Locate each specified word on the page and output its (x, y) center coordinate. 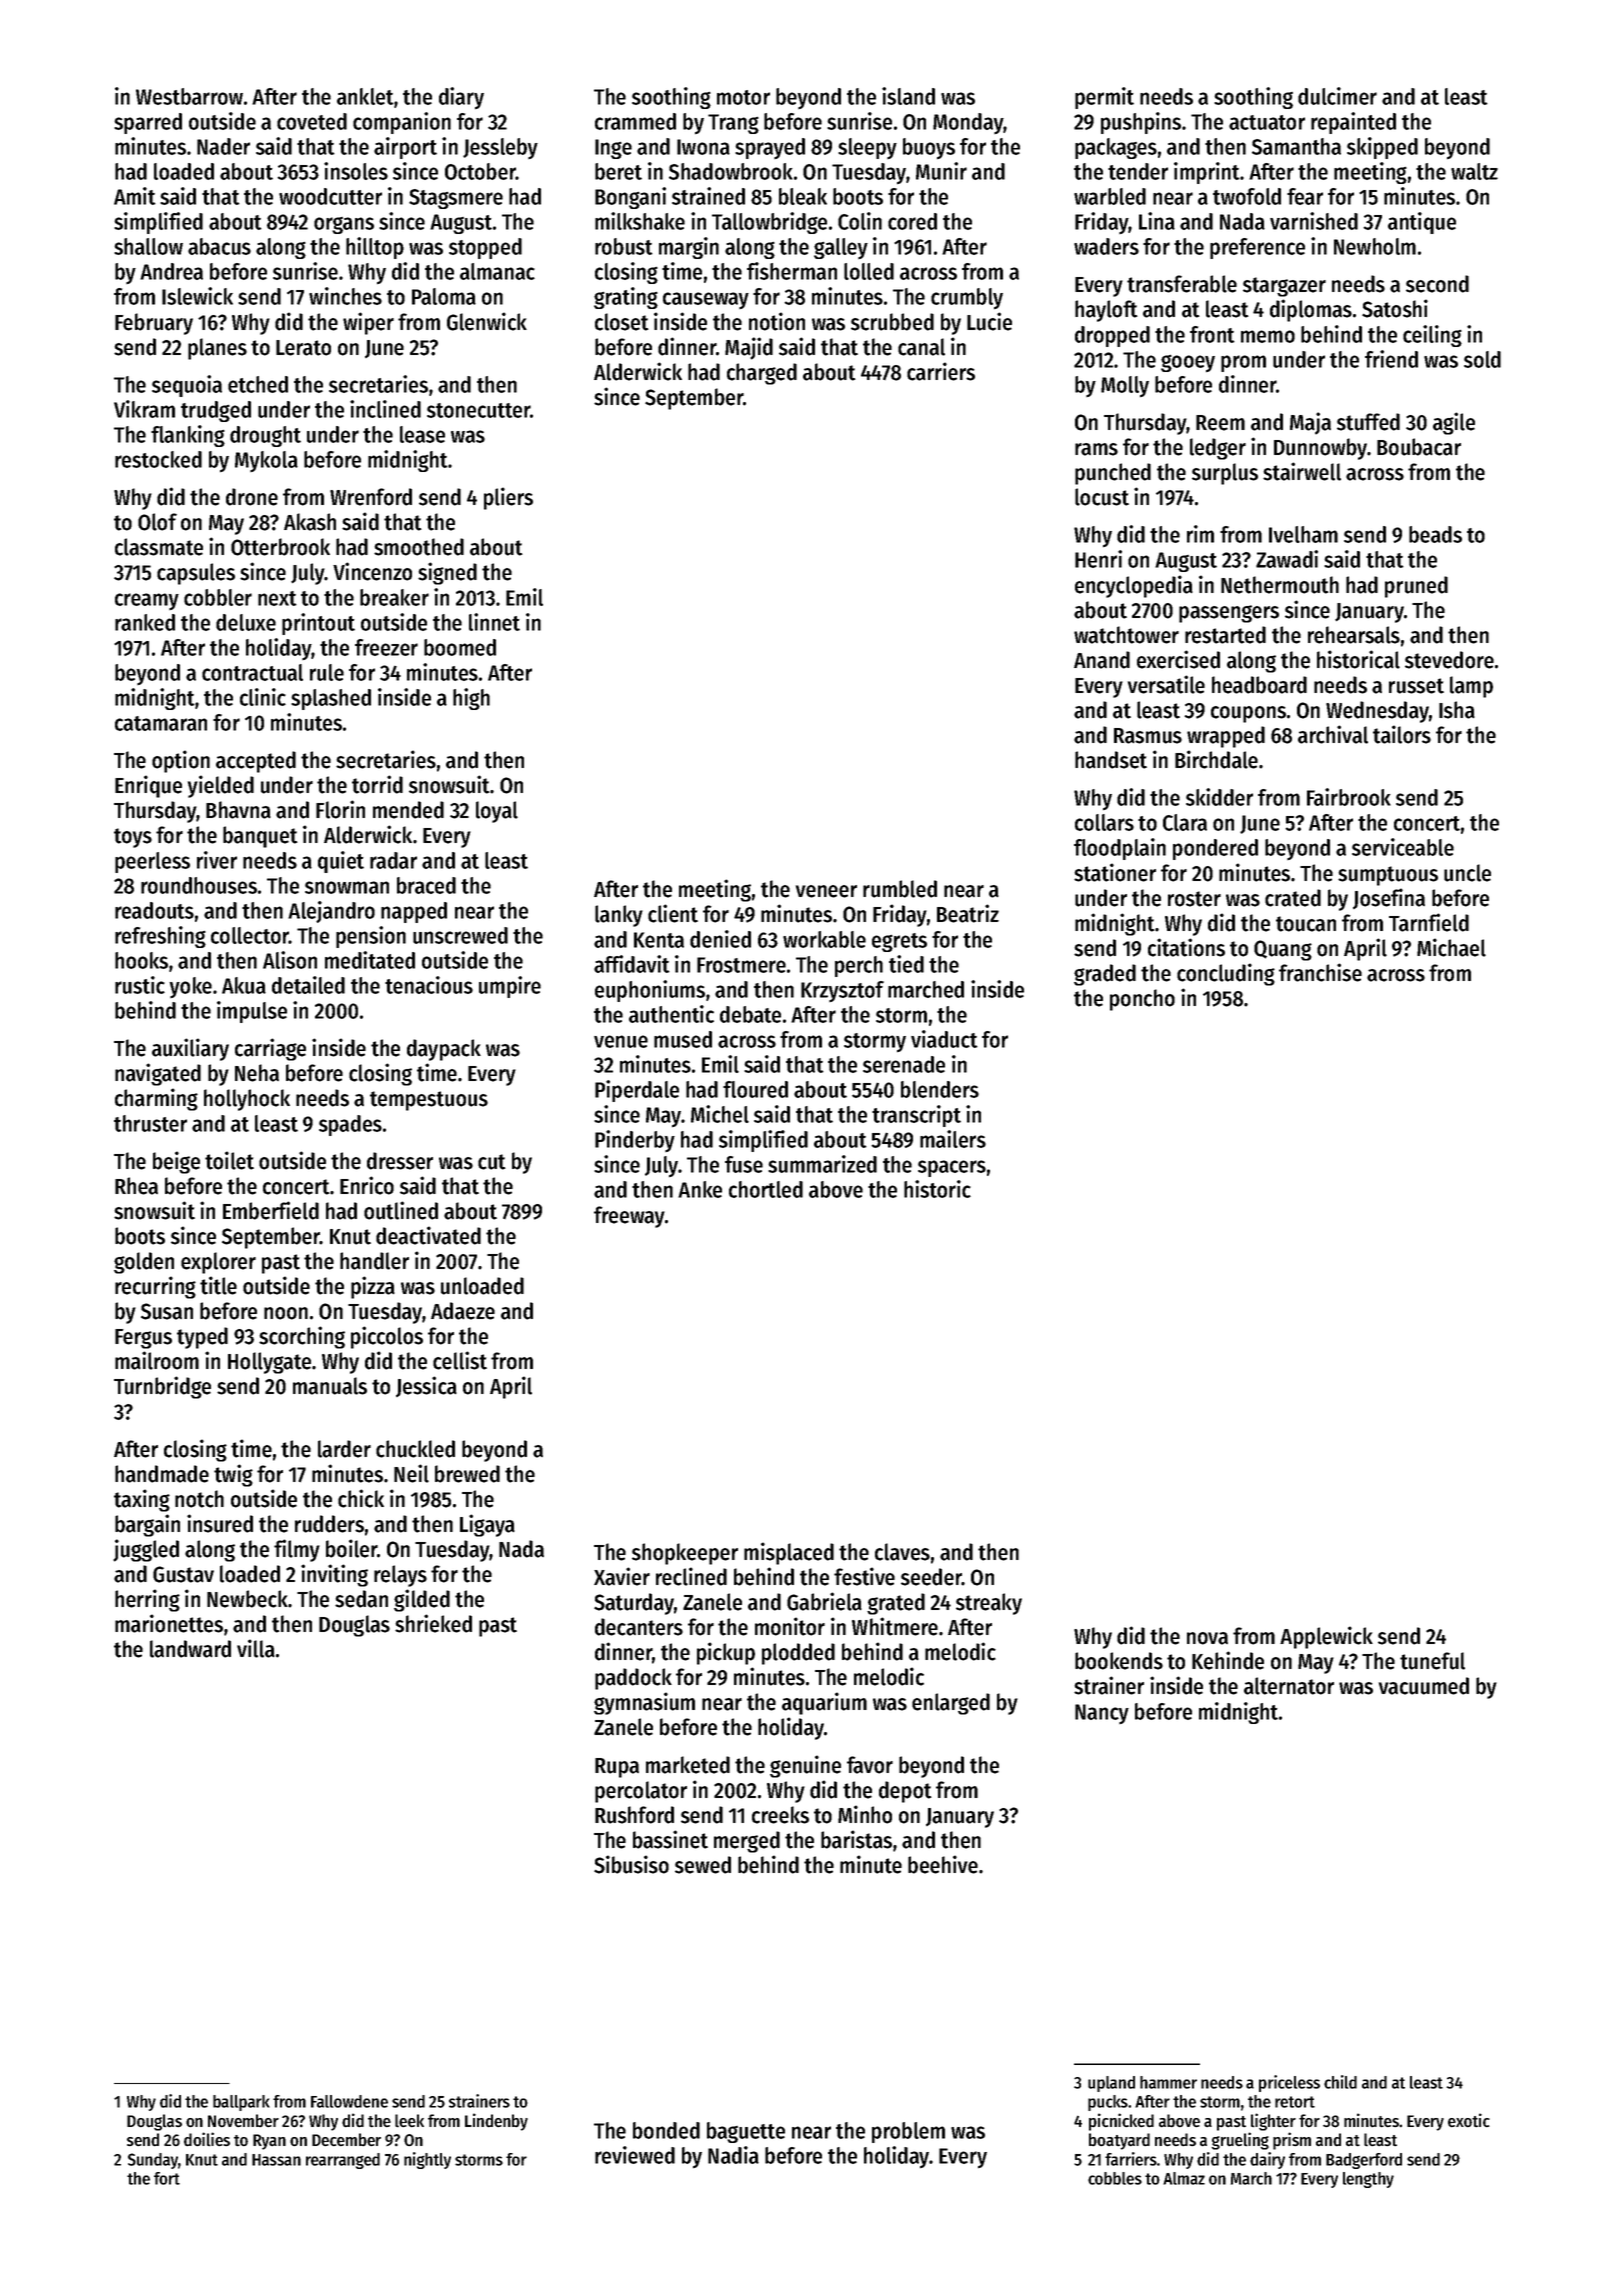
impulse (252, 1012)
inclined (385, 409)
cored (912, 221)
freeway (629, 1217)
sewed (703, 1865)
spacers (952, 1168)
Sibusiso (631, 1864)
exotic (1469, 2120)
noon (286, 1313)
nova (1207, 1638)
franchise (1320, 972)
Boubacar (1419, 447)
